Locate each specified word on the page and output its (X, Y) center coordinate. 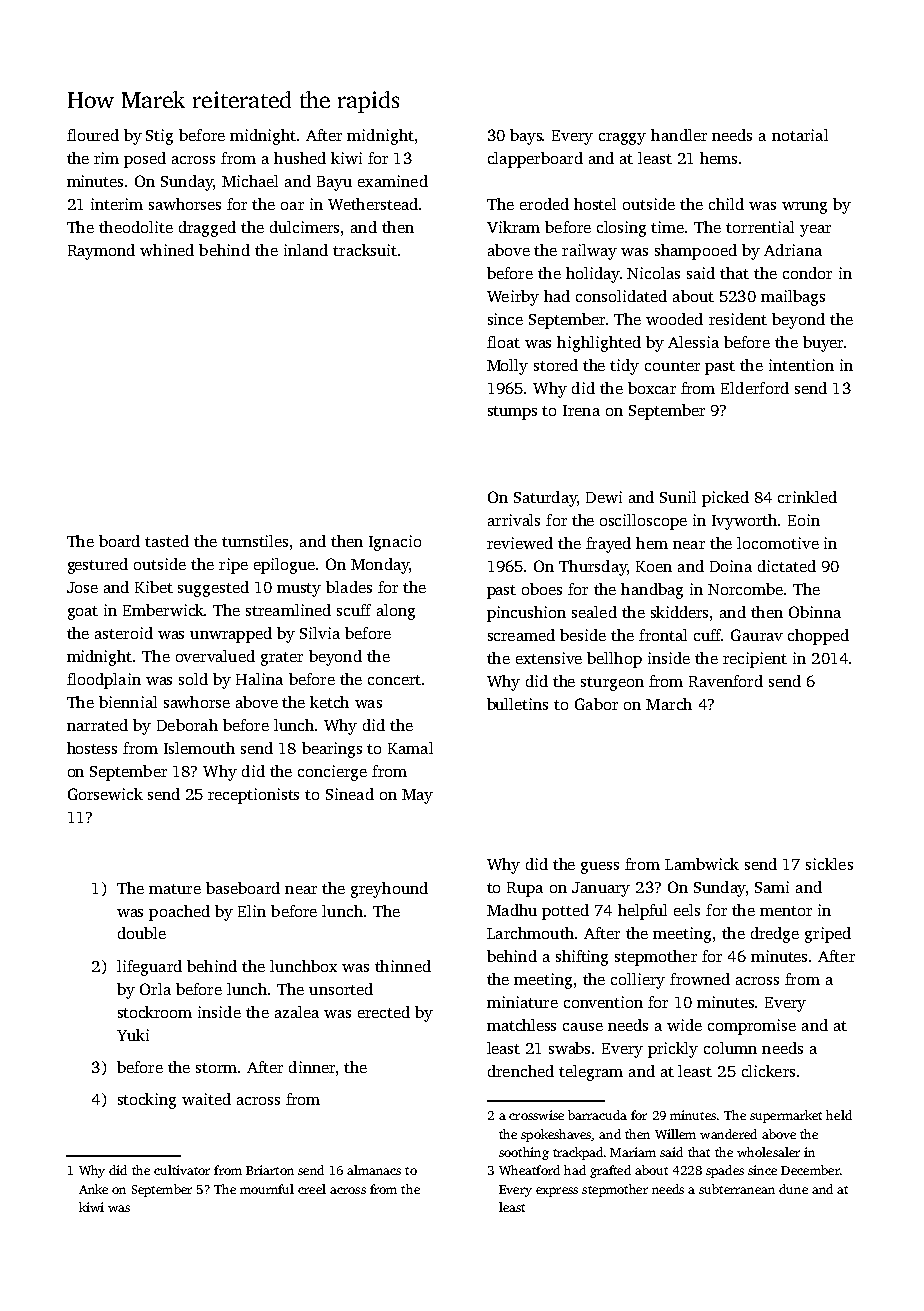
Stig (159, 137)
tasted (167, 541)
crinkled (807, 497)
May (417, 796)
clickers (768, 1071)
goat (83, 613)
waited (206, 1099)
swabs (569, 1048)
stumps (512, 413)
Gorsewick (105, 794)
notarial (800, 135)
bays (526, 137)
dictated (787, 566)
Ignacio (395, 543)
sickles (829, 864)
